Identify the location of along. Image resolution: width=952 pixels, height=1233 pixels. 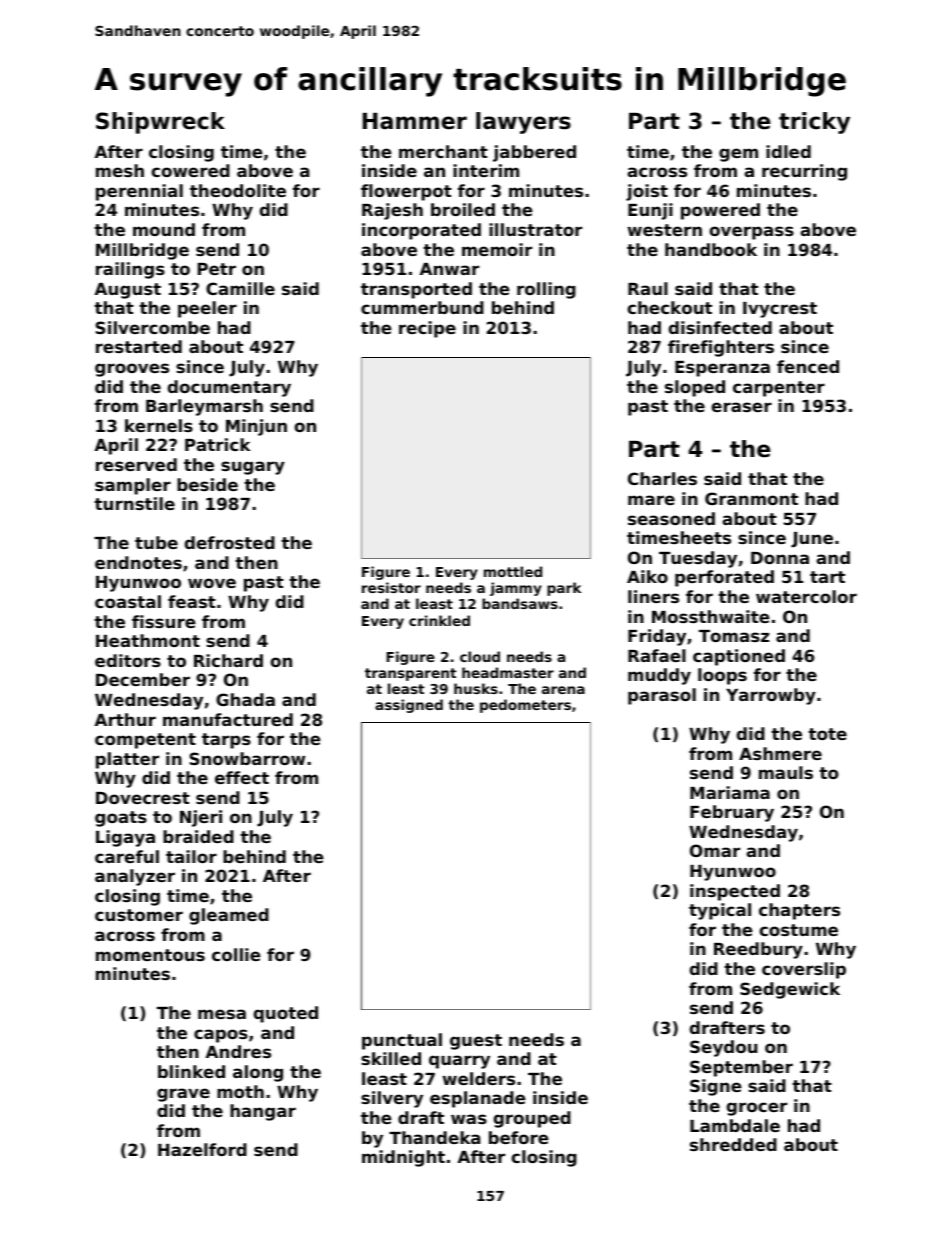
(258, 1073).
